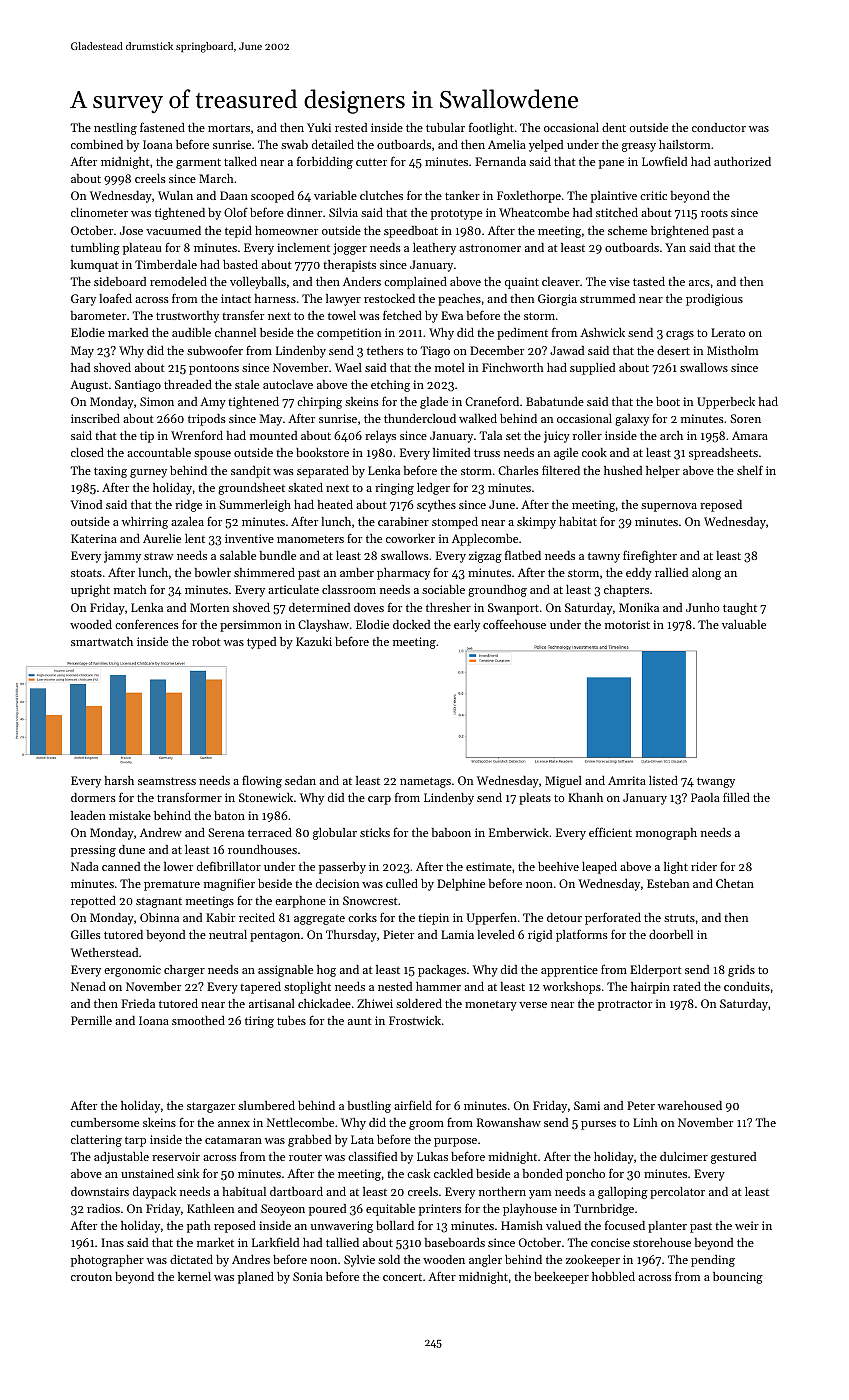  What do you see at coordinates (533, 1005) in the screenshot?
I see `verse` at bounding box center [533, 1005].
